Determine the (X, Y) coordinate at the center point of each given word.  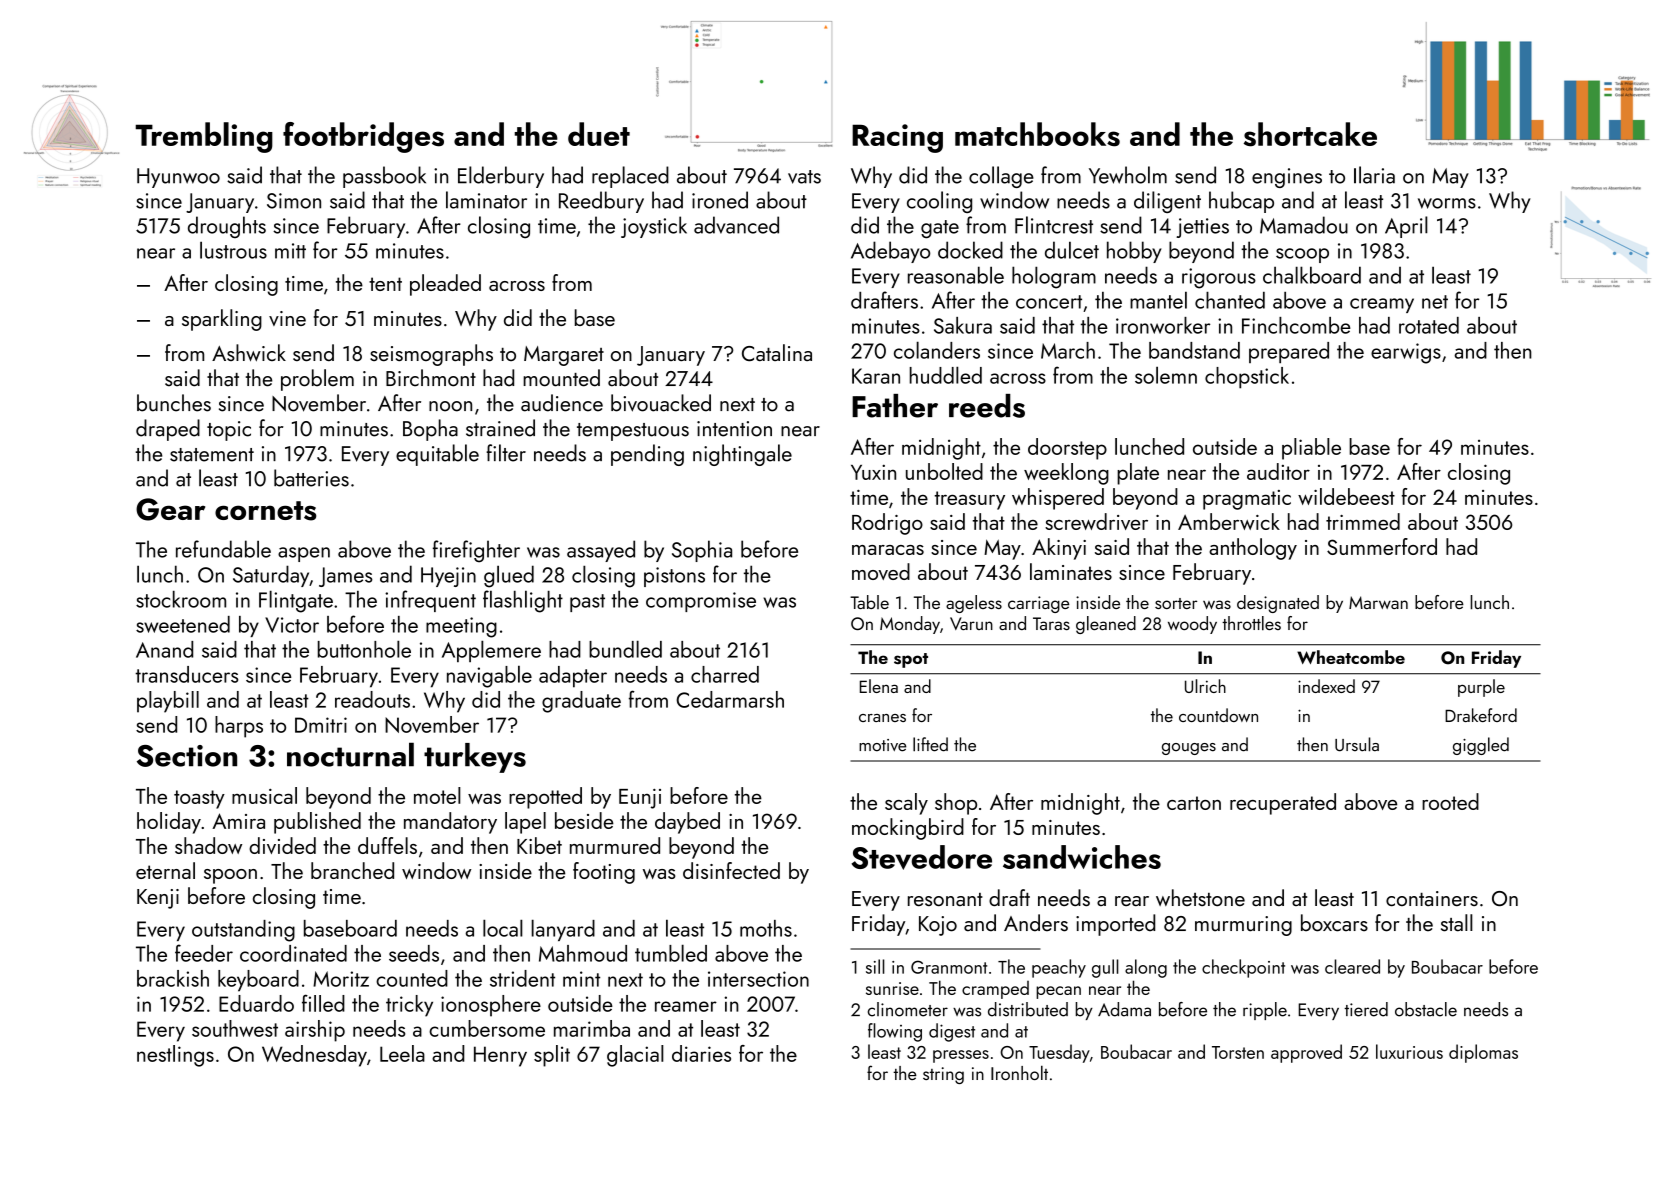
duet (599, 134)
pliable (1311, 449)
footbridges (363, 137)
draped (168, 430)
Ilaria (1374, 175)
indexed (1326, 686)
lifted (930, 744)
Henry (500, 1056)
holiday (169, 823)
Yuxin (873, 472)
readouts (372, 699)
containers (1432, 898)
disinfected (731, 870)
